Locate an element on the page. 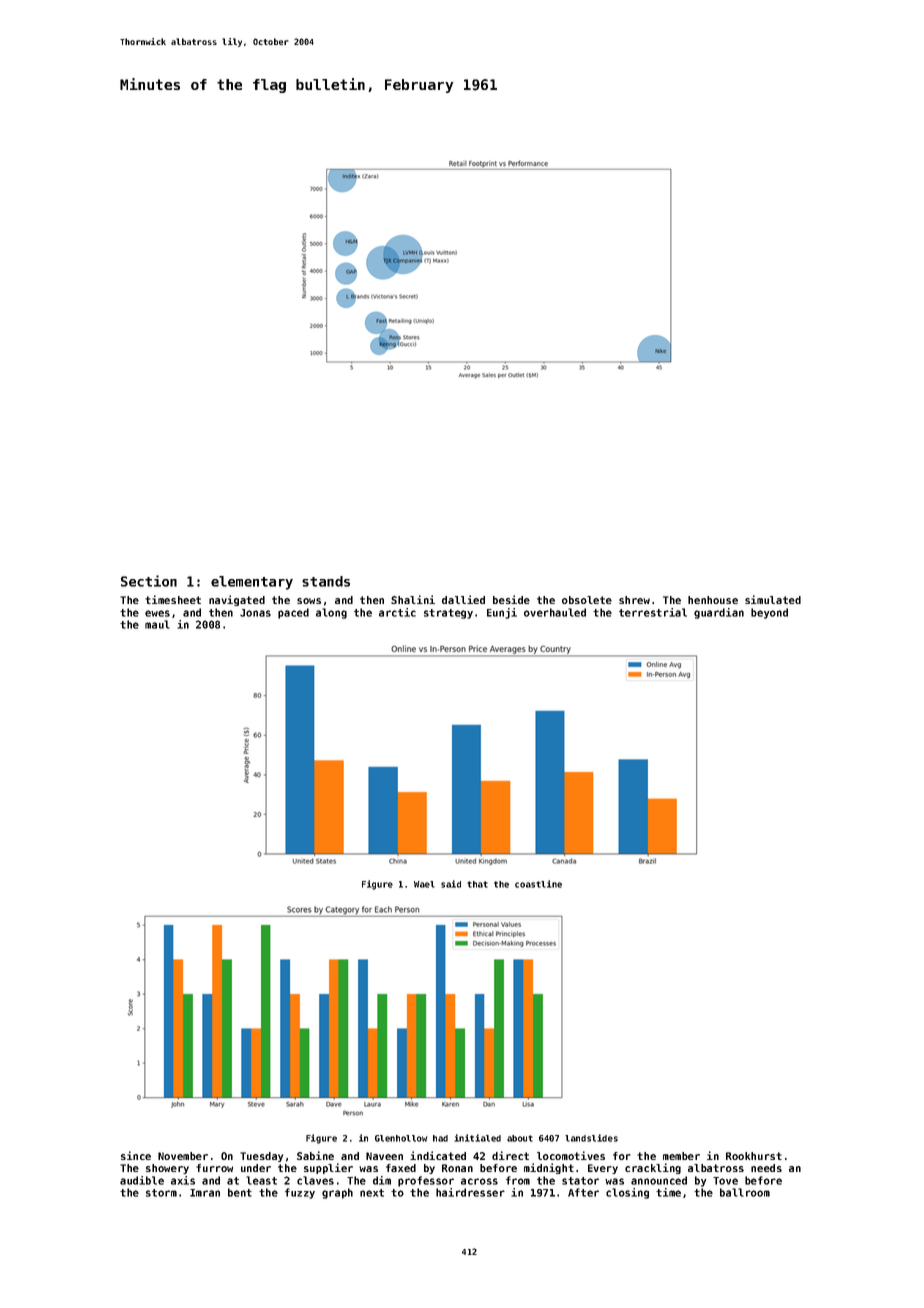 The image size is (924, 1308). said is located at coordinates (451, 884).
